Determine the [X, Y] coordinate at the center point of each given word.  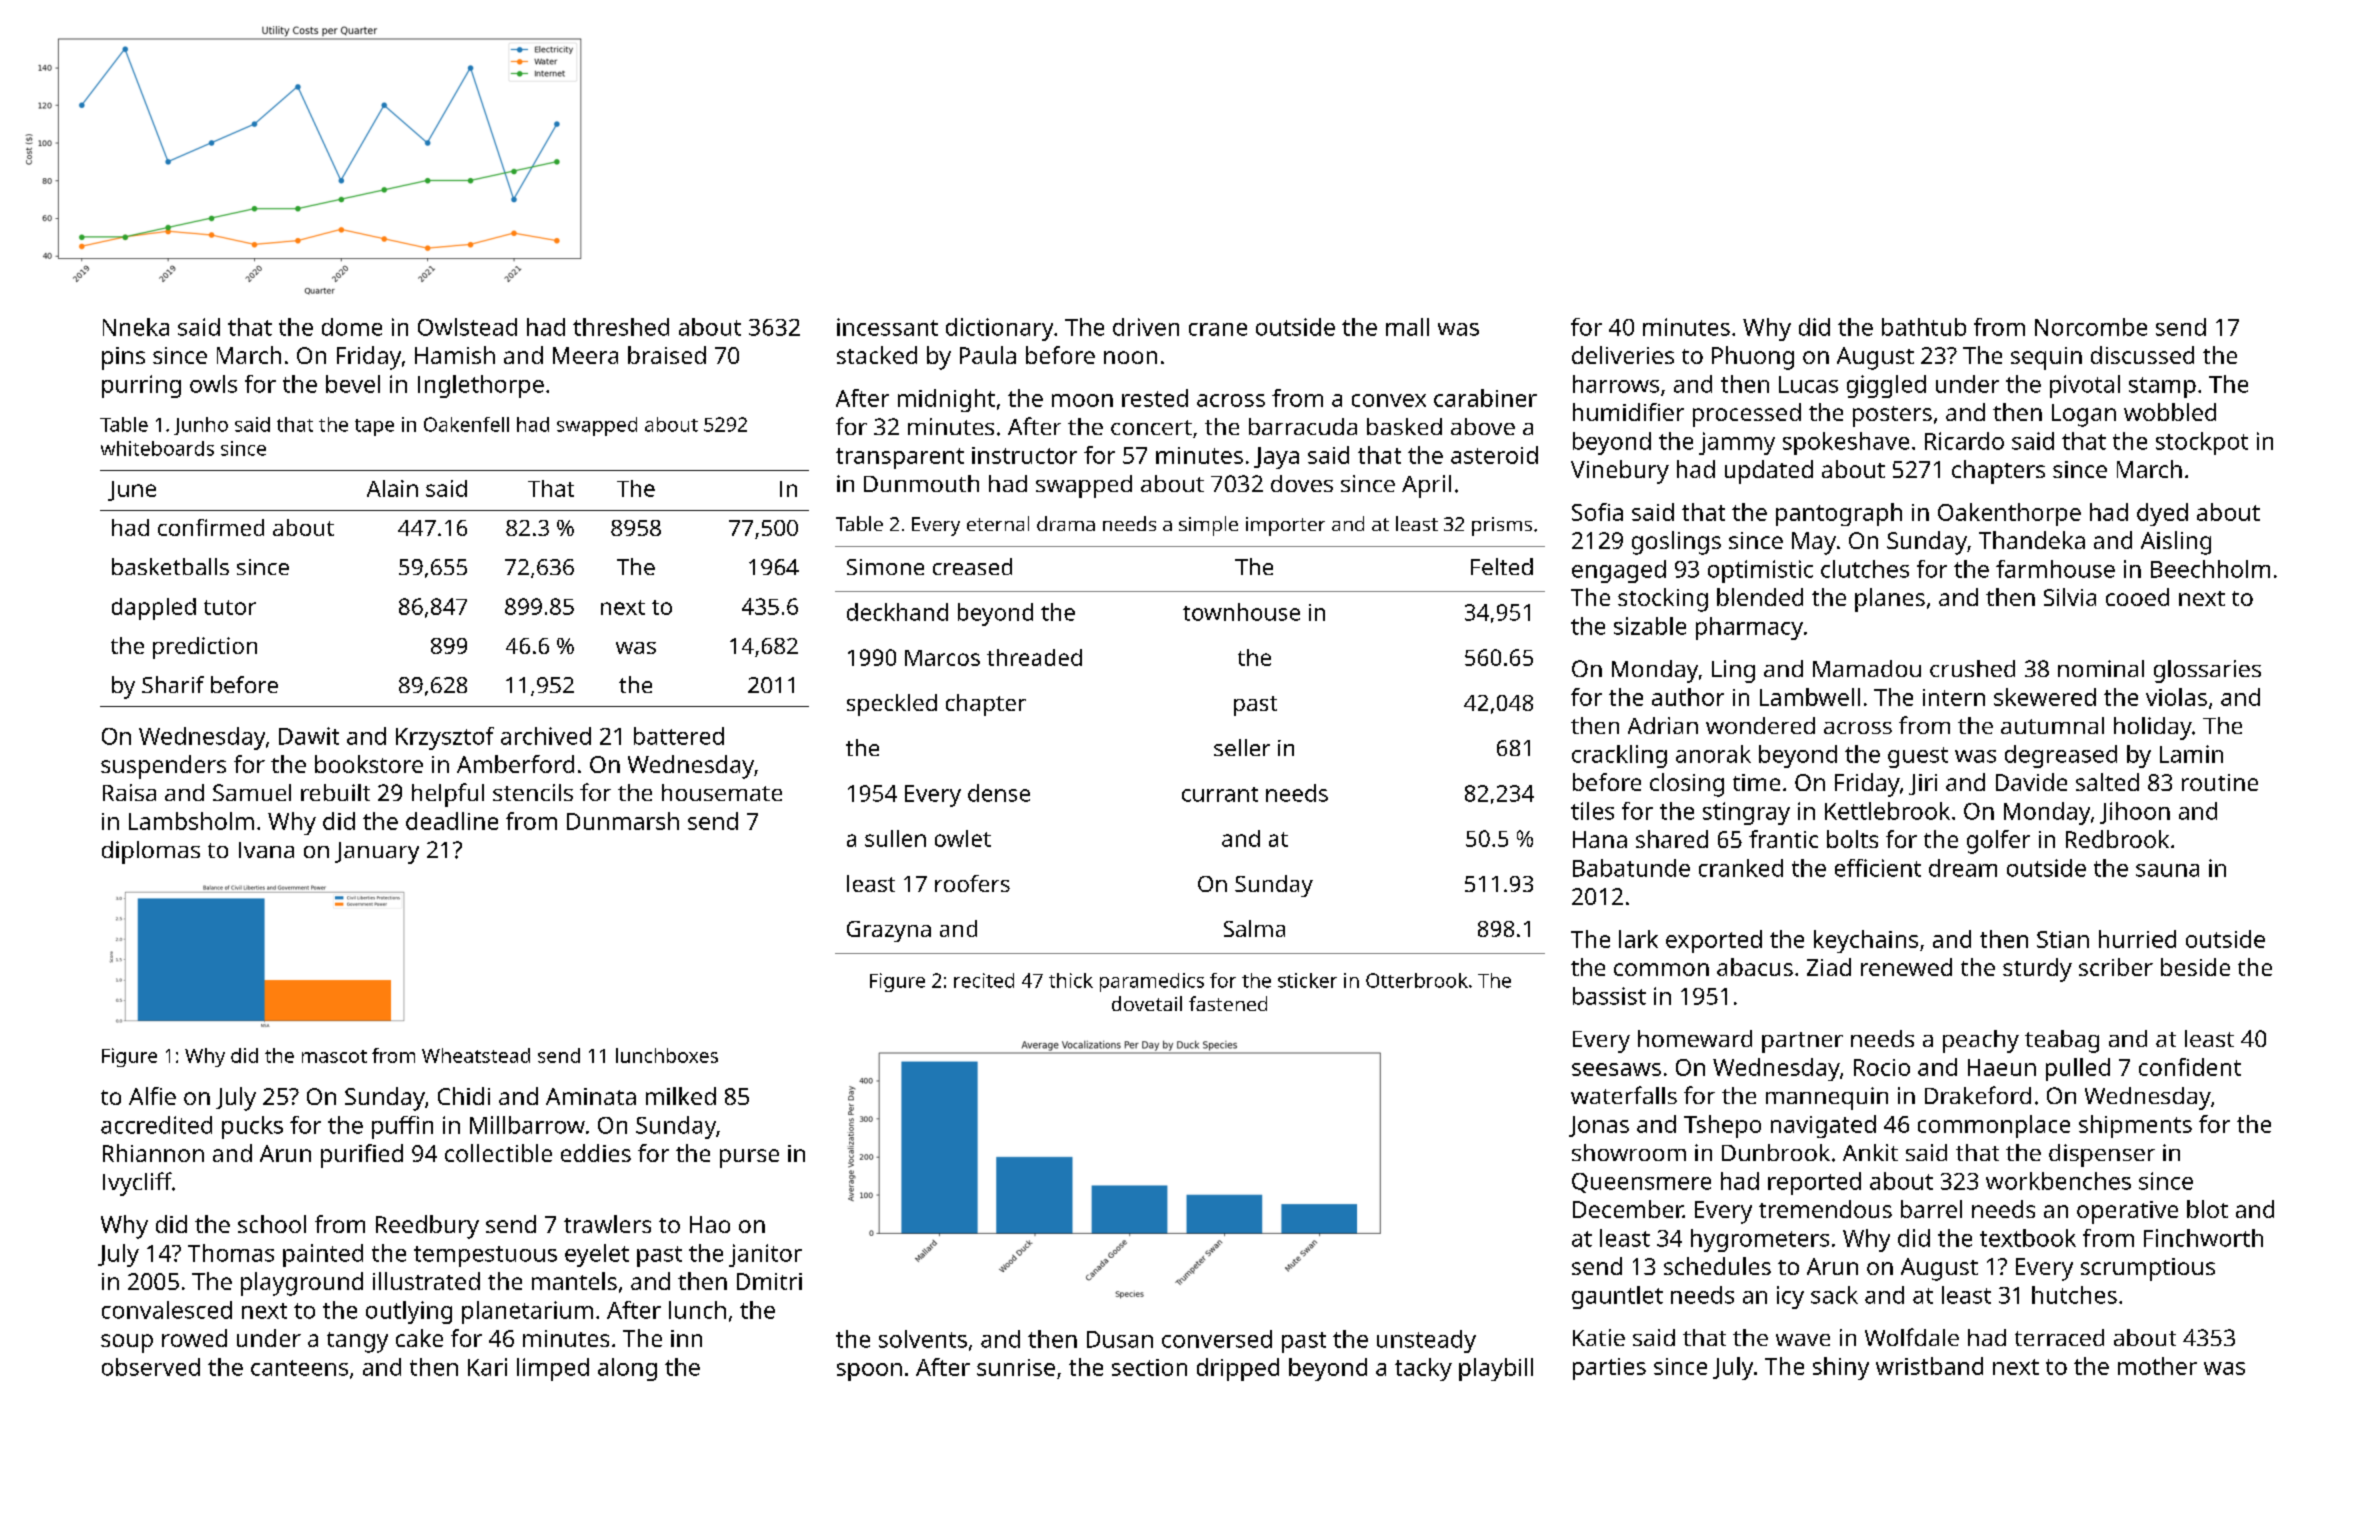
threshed [621, 327]
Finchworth [2203, 1238]
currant [1220, 794]
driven [1146, 327]
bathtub [1924, 327]
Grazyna [889, 931]
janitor [765, 1255]
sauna [2167, 870]
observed [151, 1367]
